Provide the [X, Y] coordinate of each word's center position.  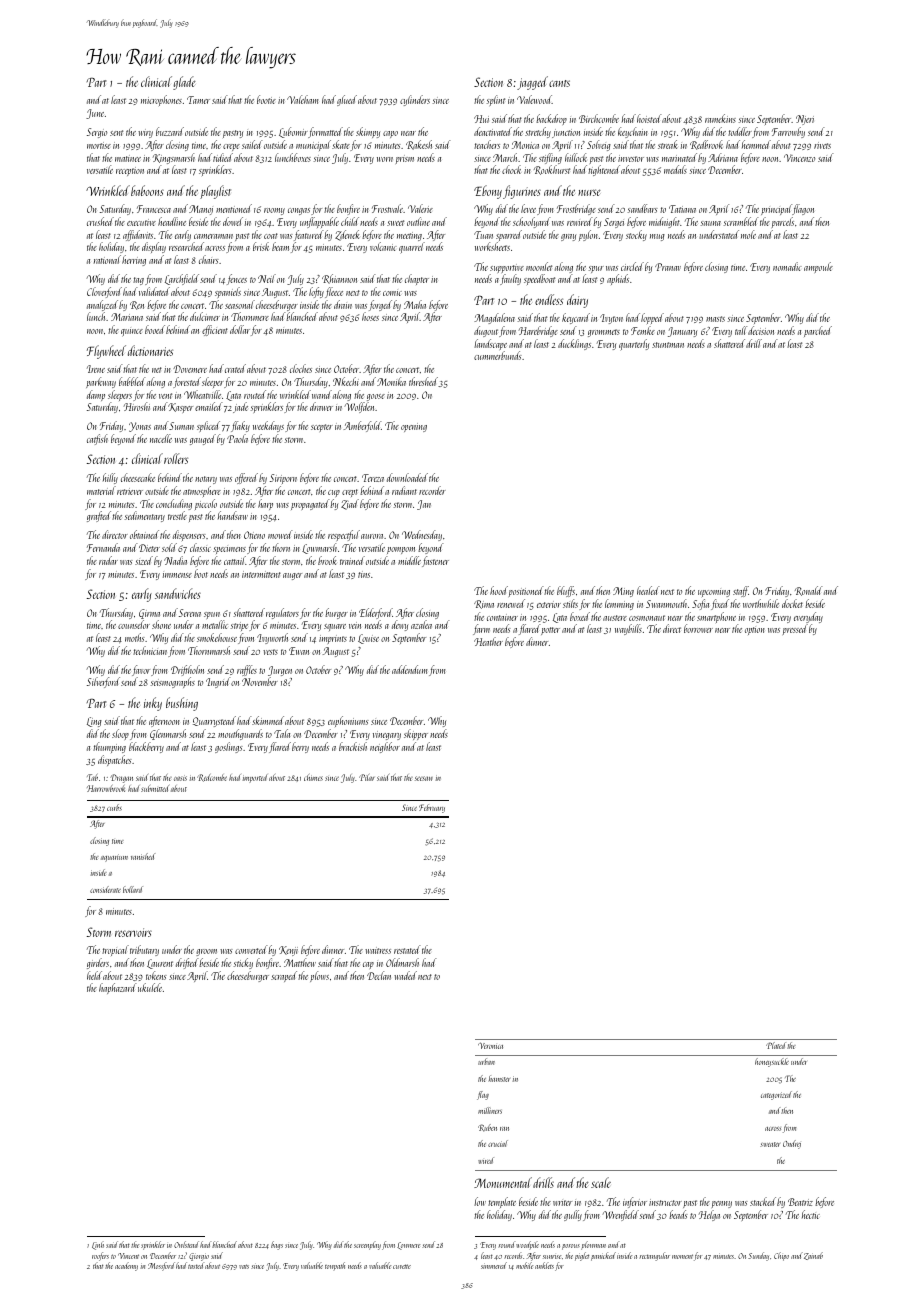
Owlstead [186, 1244]
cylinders [415, 100]
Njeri [805, 120]
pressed [795, 629]
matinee [128, 158]
